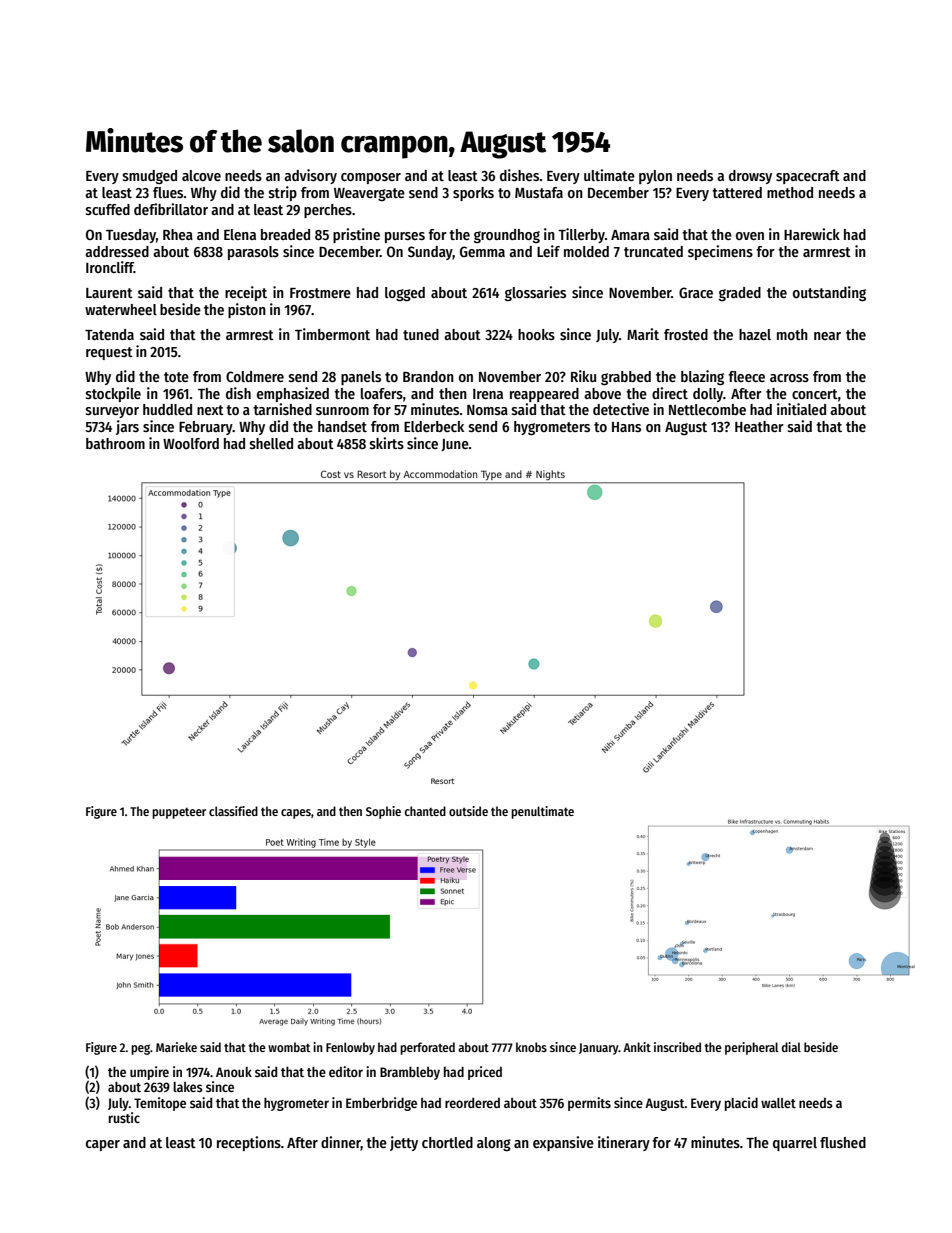  I want to click on alcove, so click(201, 175).
